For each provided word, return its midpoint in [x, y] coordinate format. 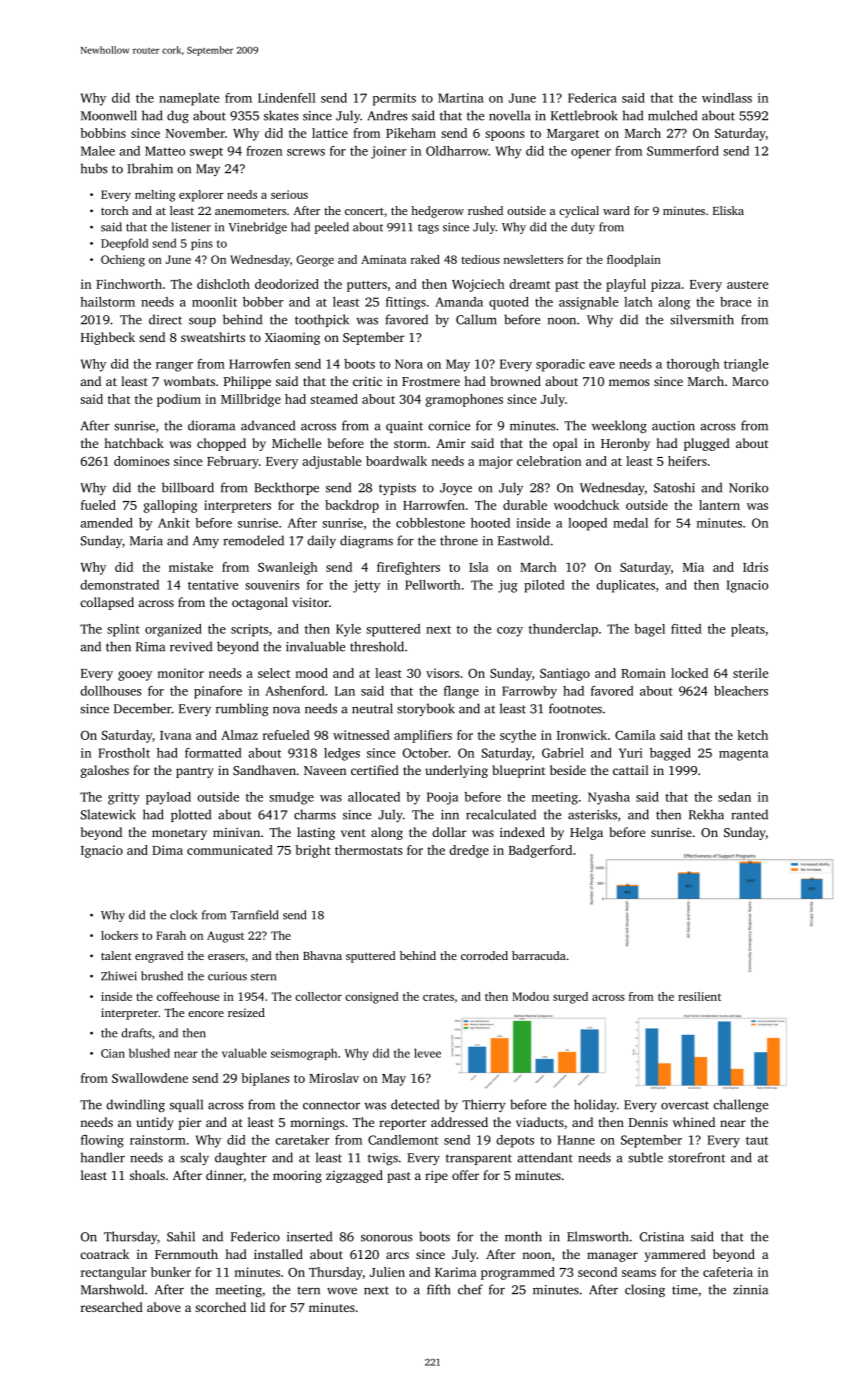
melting [155, 196]
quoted [509, 303]
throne [459, 540]
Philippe [247, 382]
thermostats [368, 850]
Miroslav [334, 1078]
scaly [194, 1158]
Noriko [748, 487]
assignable [588, 303]
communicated [230, 850]
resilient [699, 996]
